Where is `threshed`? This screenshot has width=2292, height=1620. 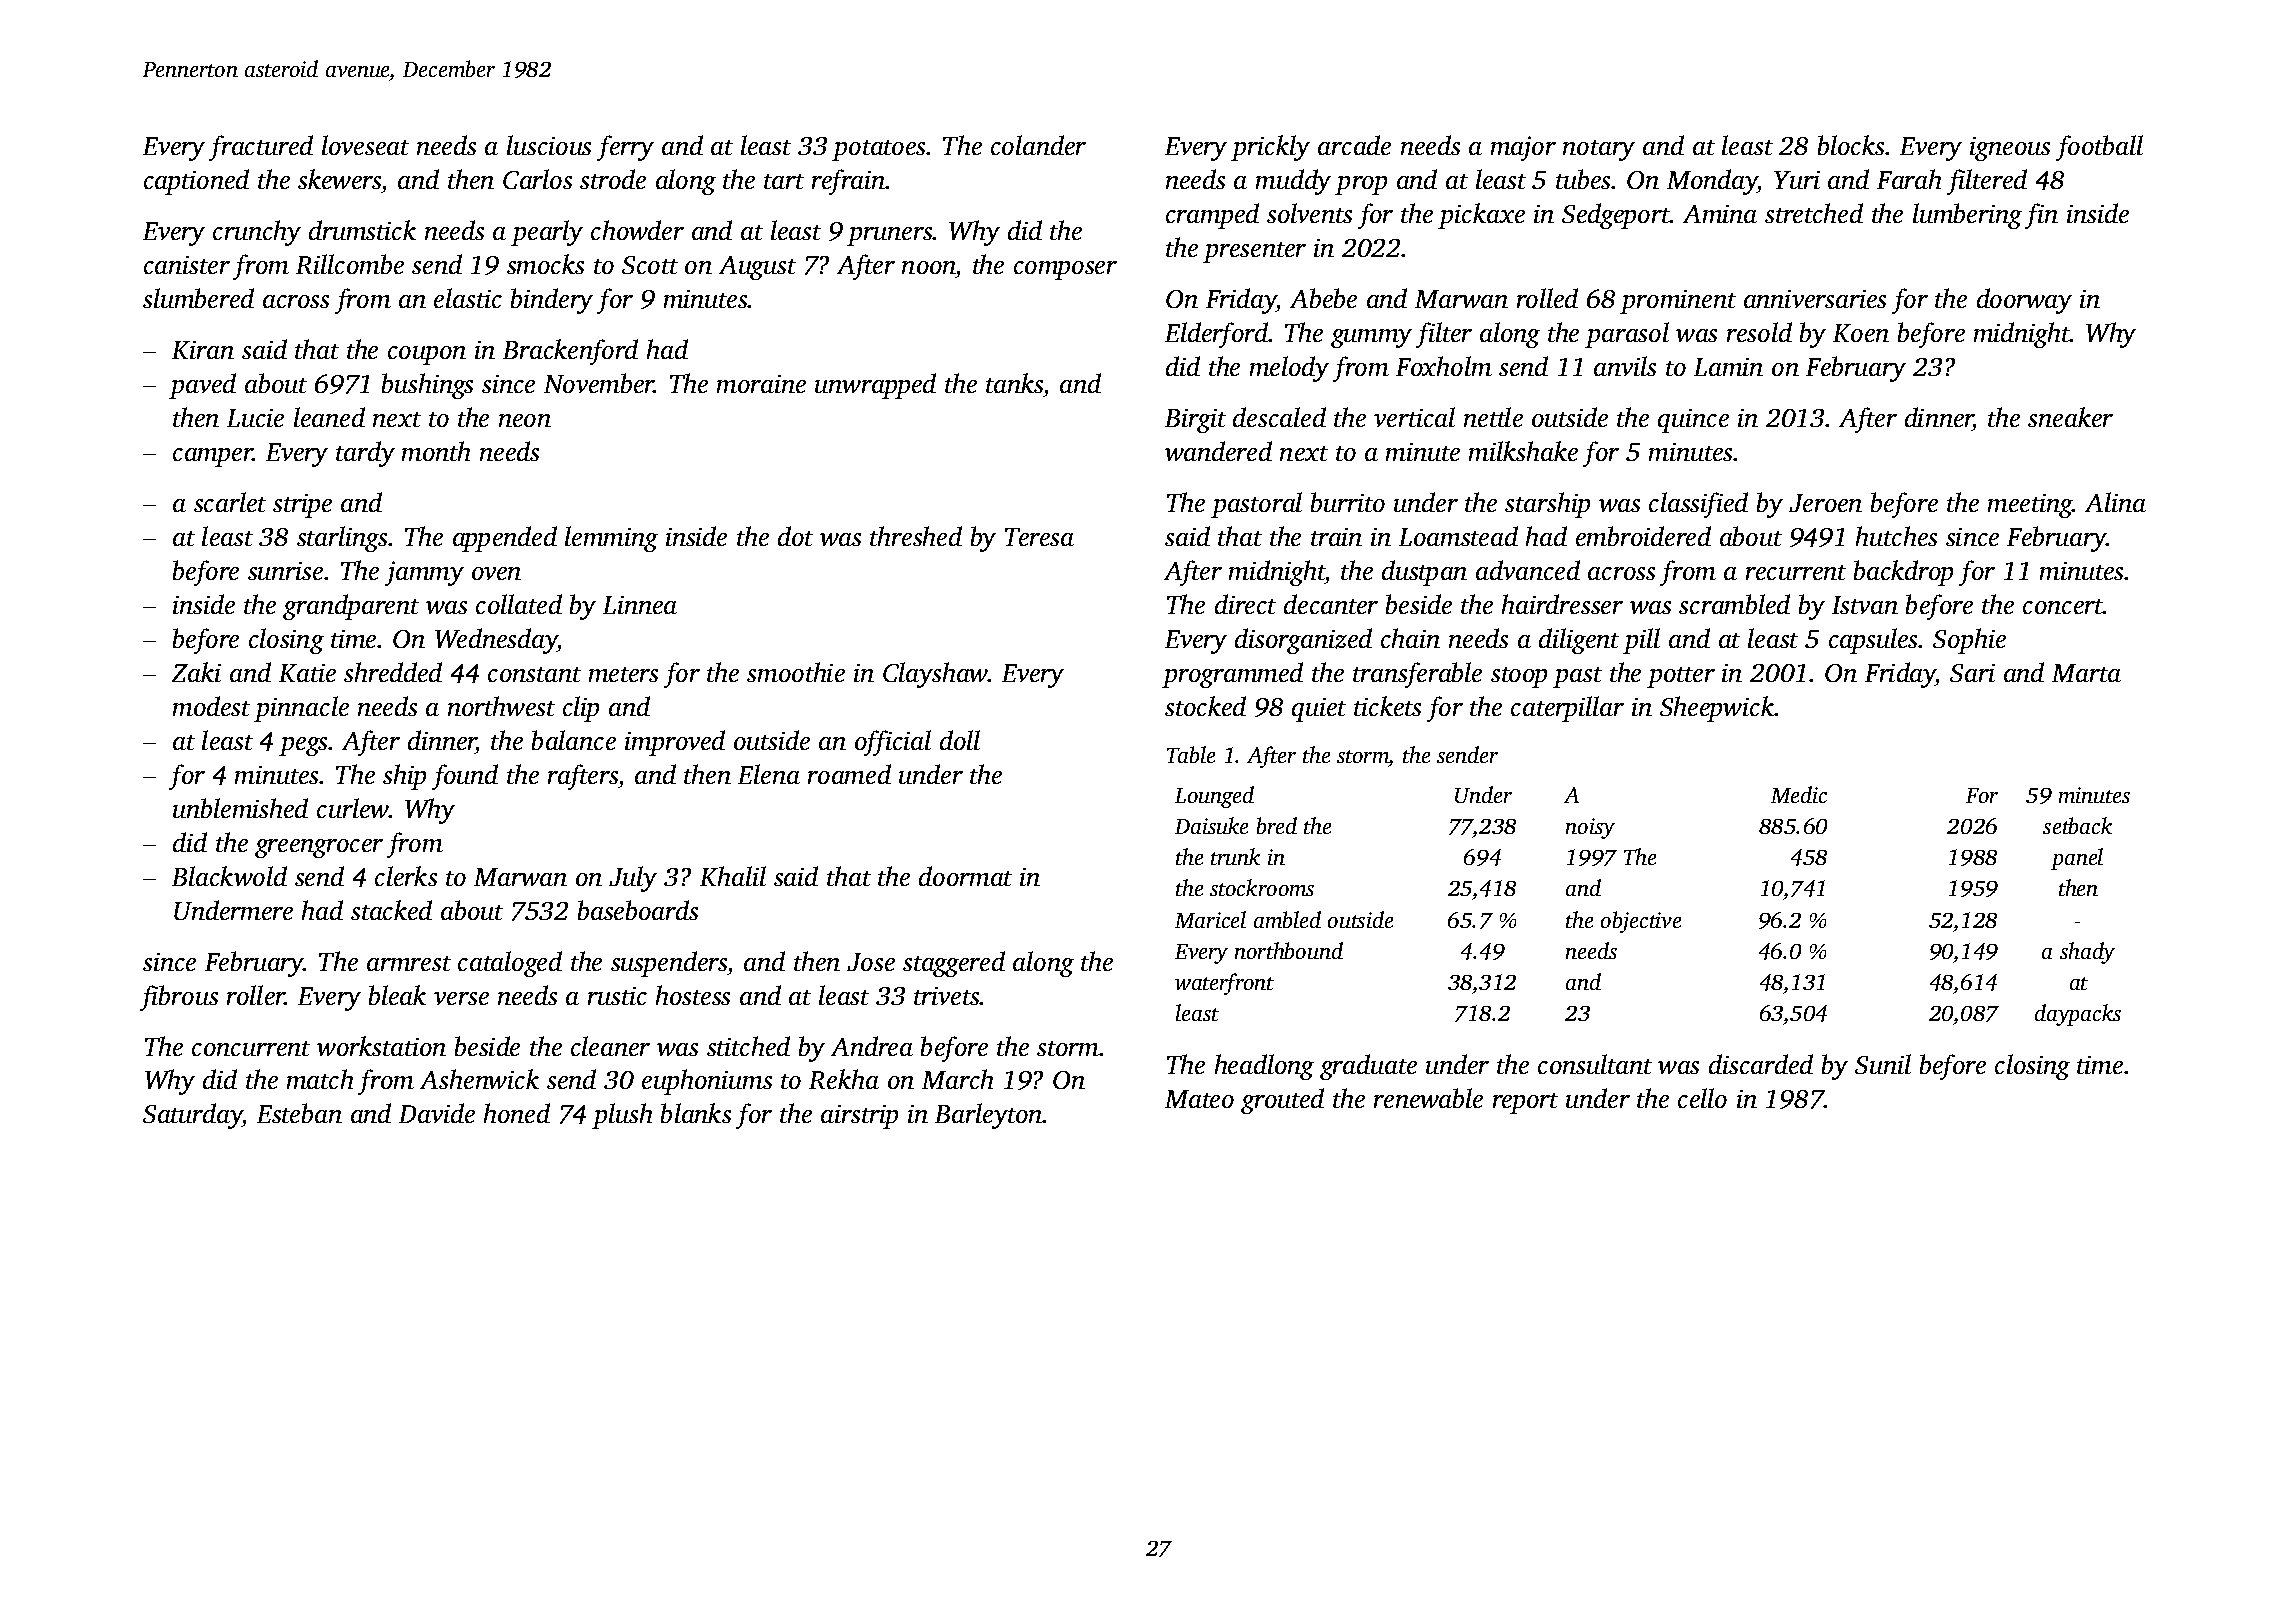 threshed is located at coordinates (916, 536).
